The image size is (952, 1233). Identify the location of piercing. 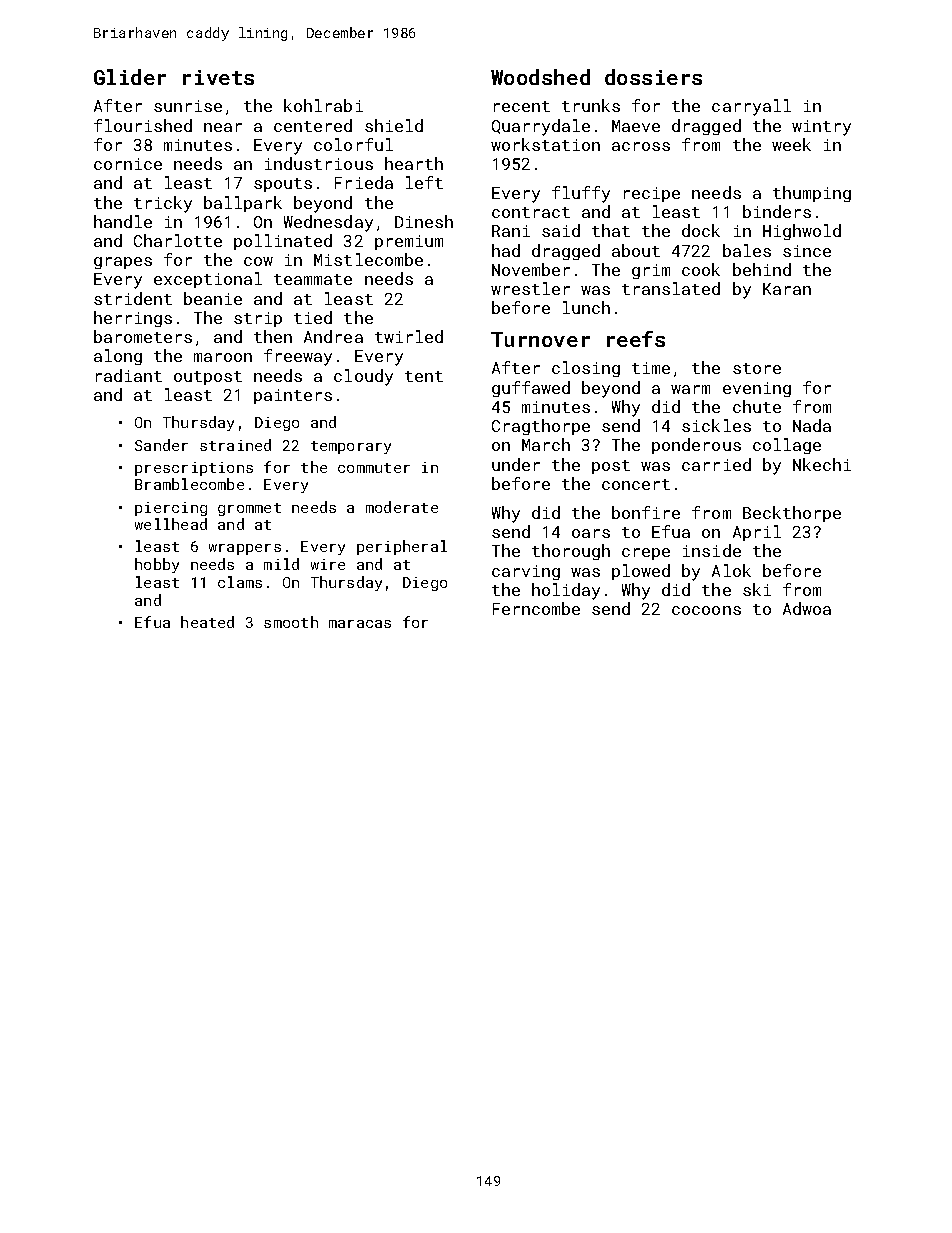
(171, 509).
